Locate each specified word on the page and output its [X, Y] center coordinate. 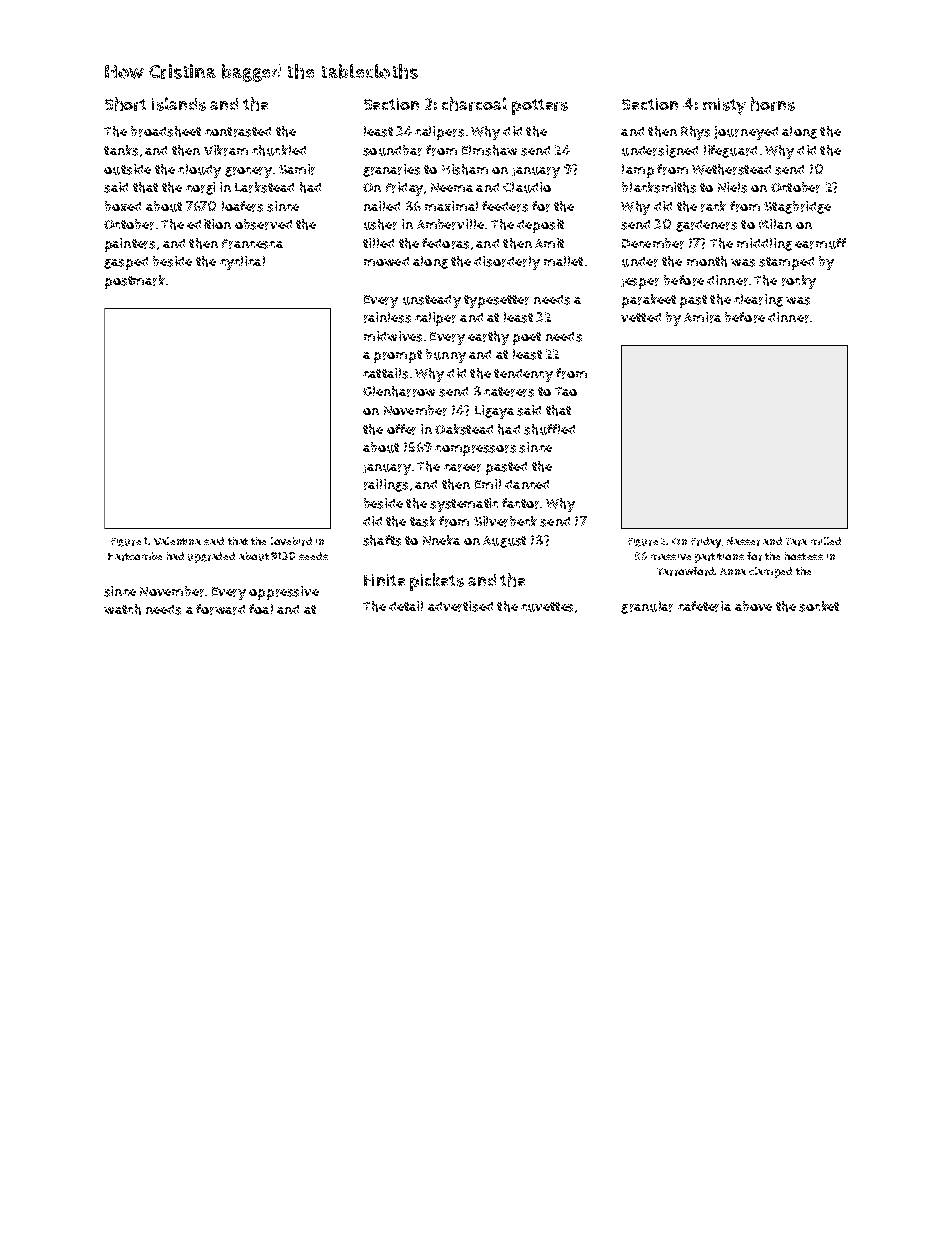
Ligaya [494, 412]
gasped [126, 263]
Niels [732, 187]
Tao [566, 391]
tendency [523, 375]
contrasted [238, 132]
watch [122, 609]
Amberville [450, 224]
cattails [385, 373]
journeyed [746, 133]
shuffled [549, 429]
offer [401, 429]
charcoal [474, 104]
